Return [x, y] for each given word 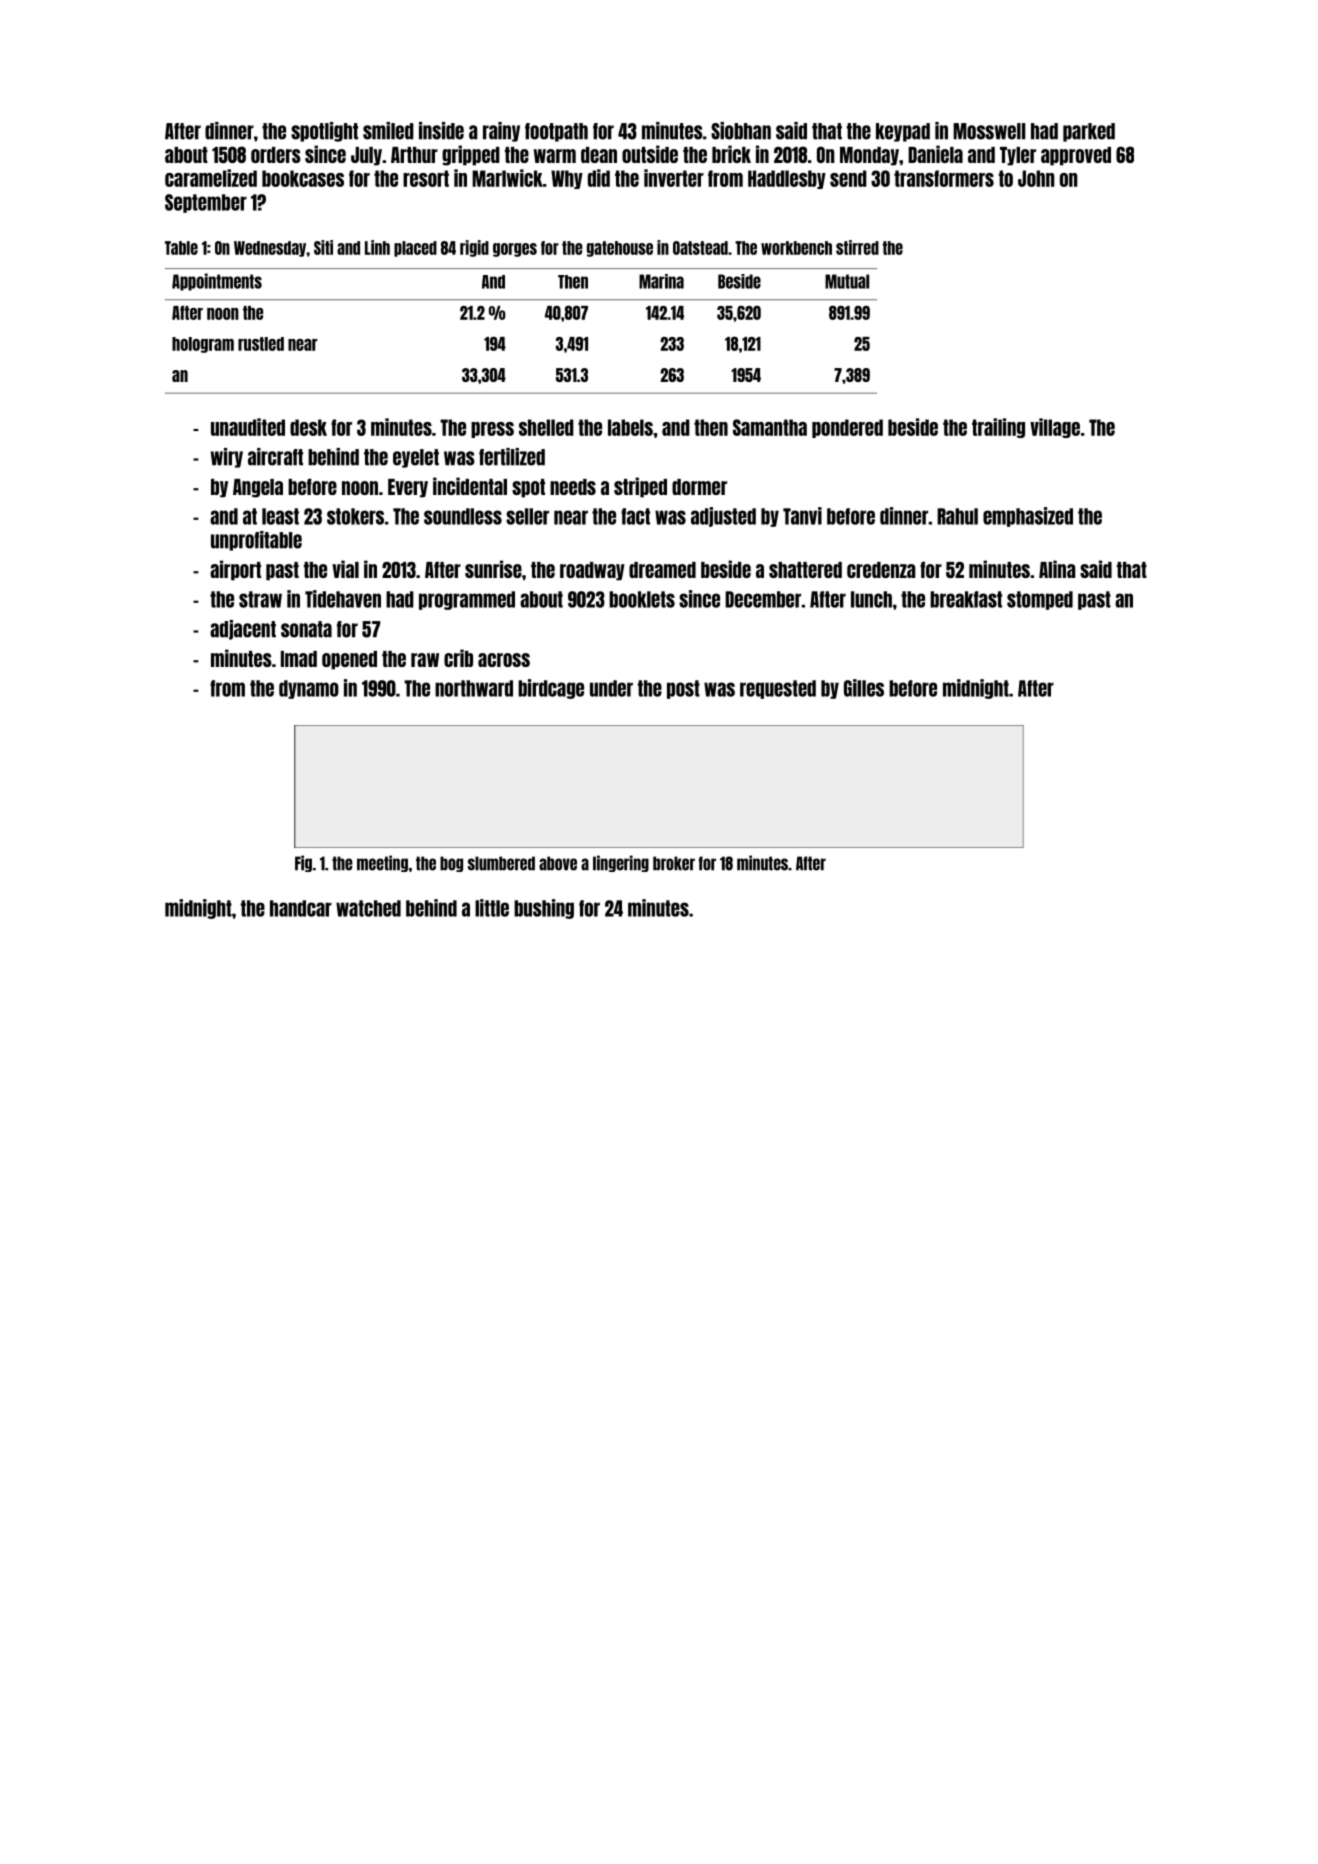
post [683, 689]
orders [276, 155]
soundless [463, 516]
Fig [303, 863]
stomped [1040, 600]
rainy [501, 132]
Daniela [935, 154]
